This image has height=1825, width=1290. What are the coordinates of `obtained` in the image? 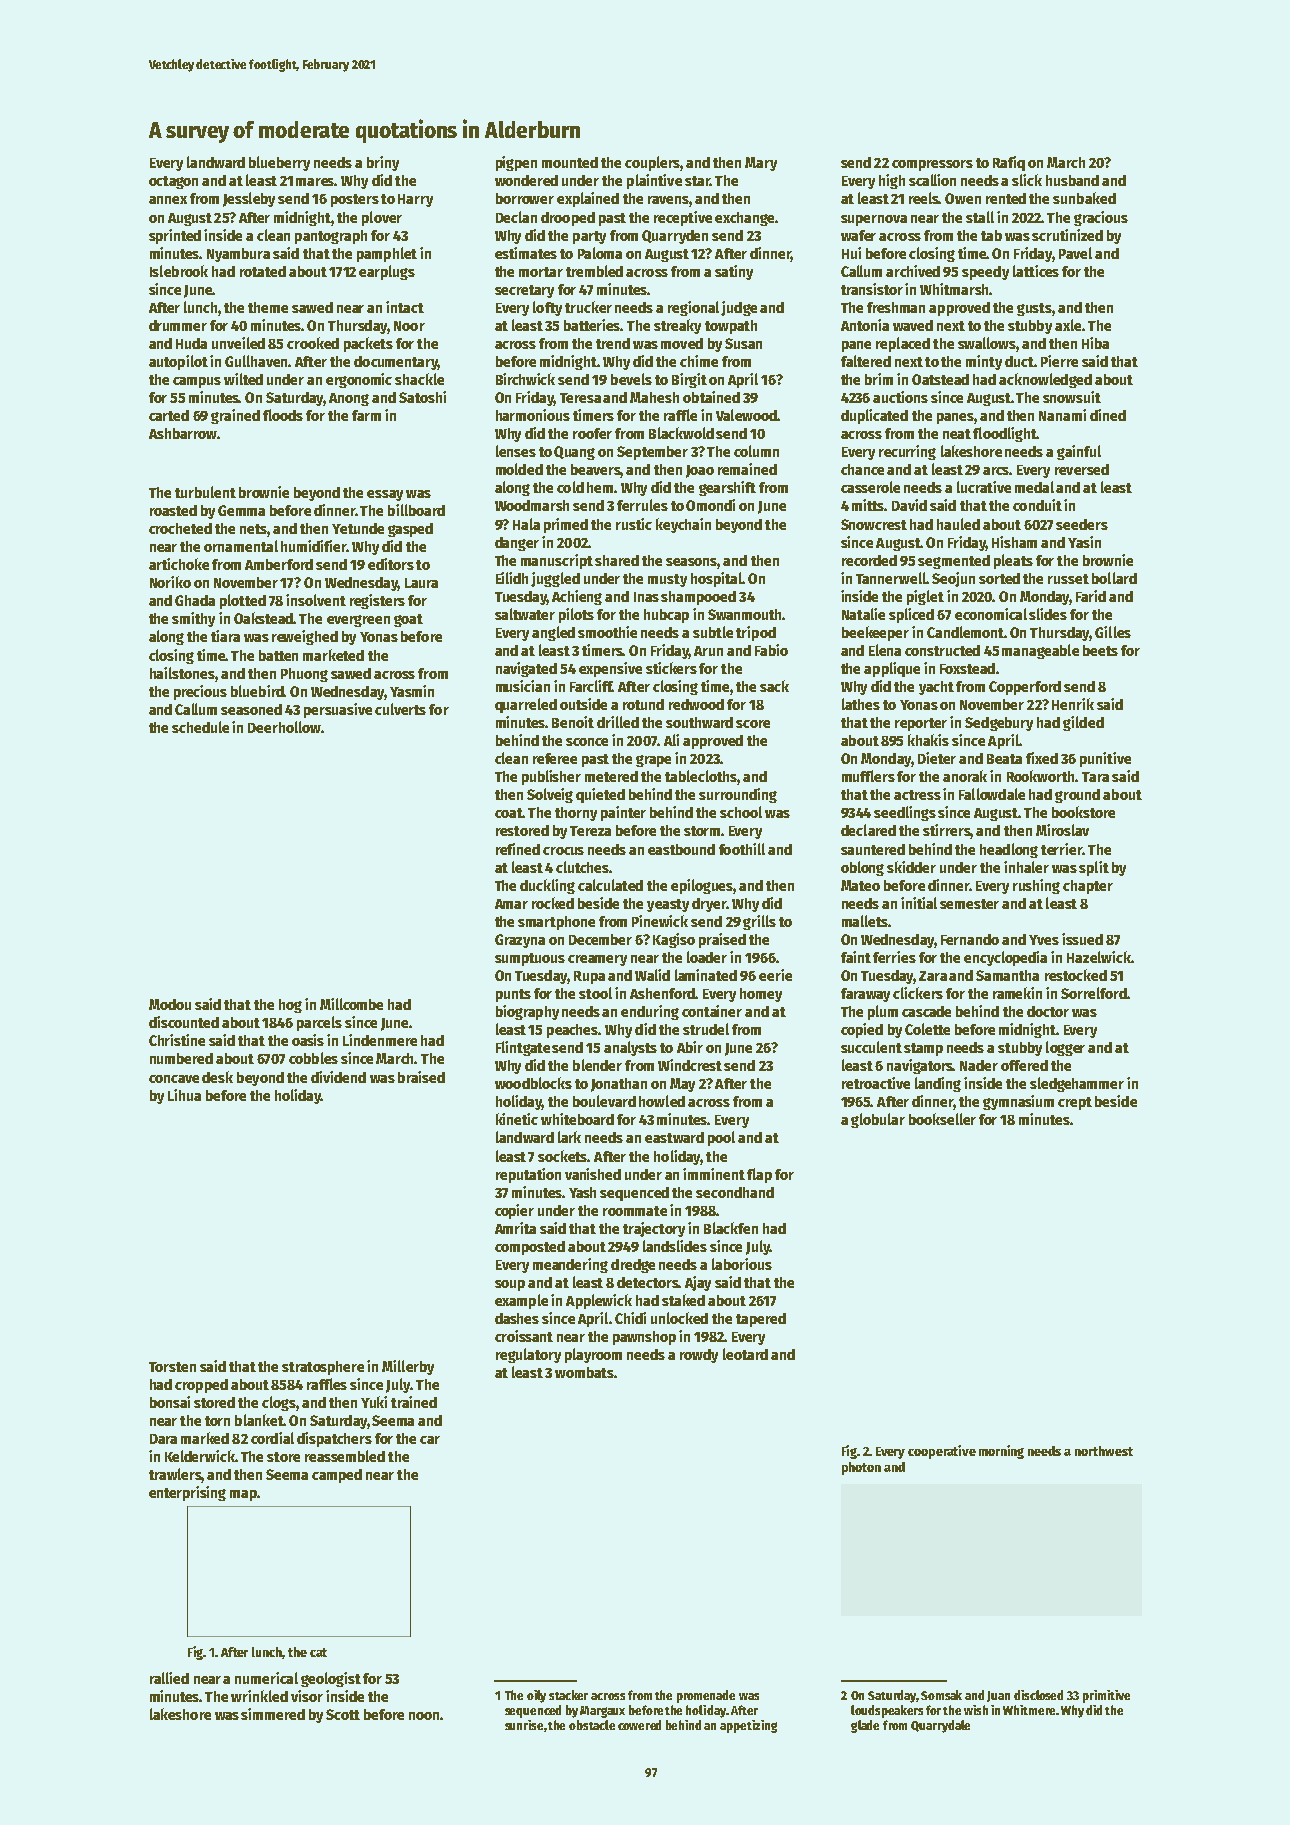 It's located at (711, 397).
